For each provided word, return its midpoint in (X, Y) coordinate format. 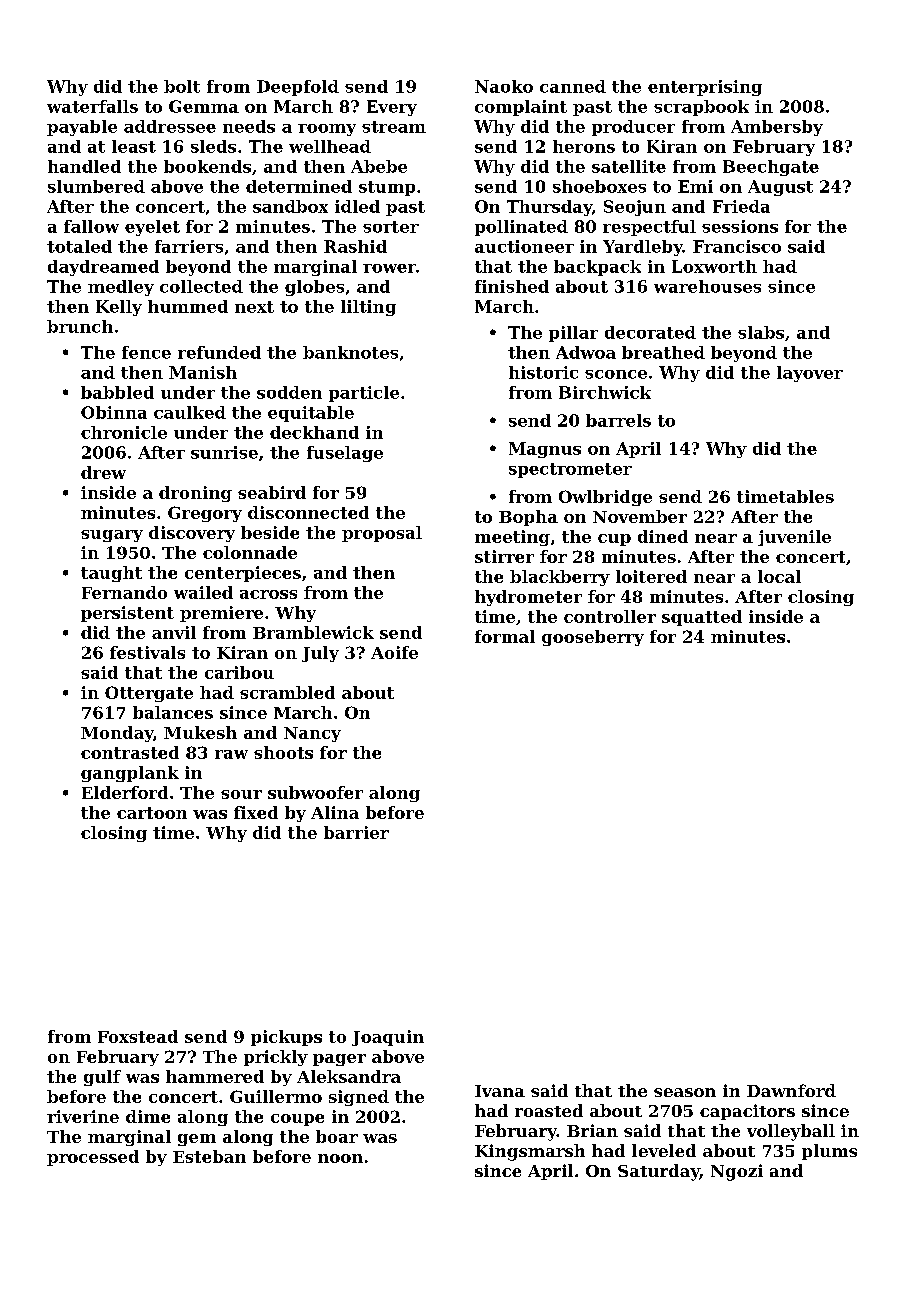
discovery (192, 534)
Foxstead (138, 1036)
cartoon (152, 813)
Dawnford (791, 1090)
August (780, 188)
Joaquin (388, 1038)
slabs (761, 332)
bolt (182, 86)
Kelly (119, 308)
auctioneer (524, 246)
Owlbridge (605, 498)
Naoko (504, 86)
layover (810, 374)
